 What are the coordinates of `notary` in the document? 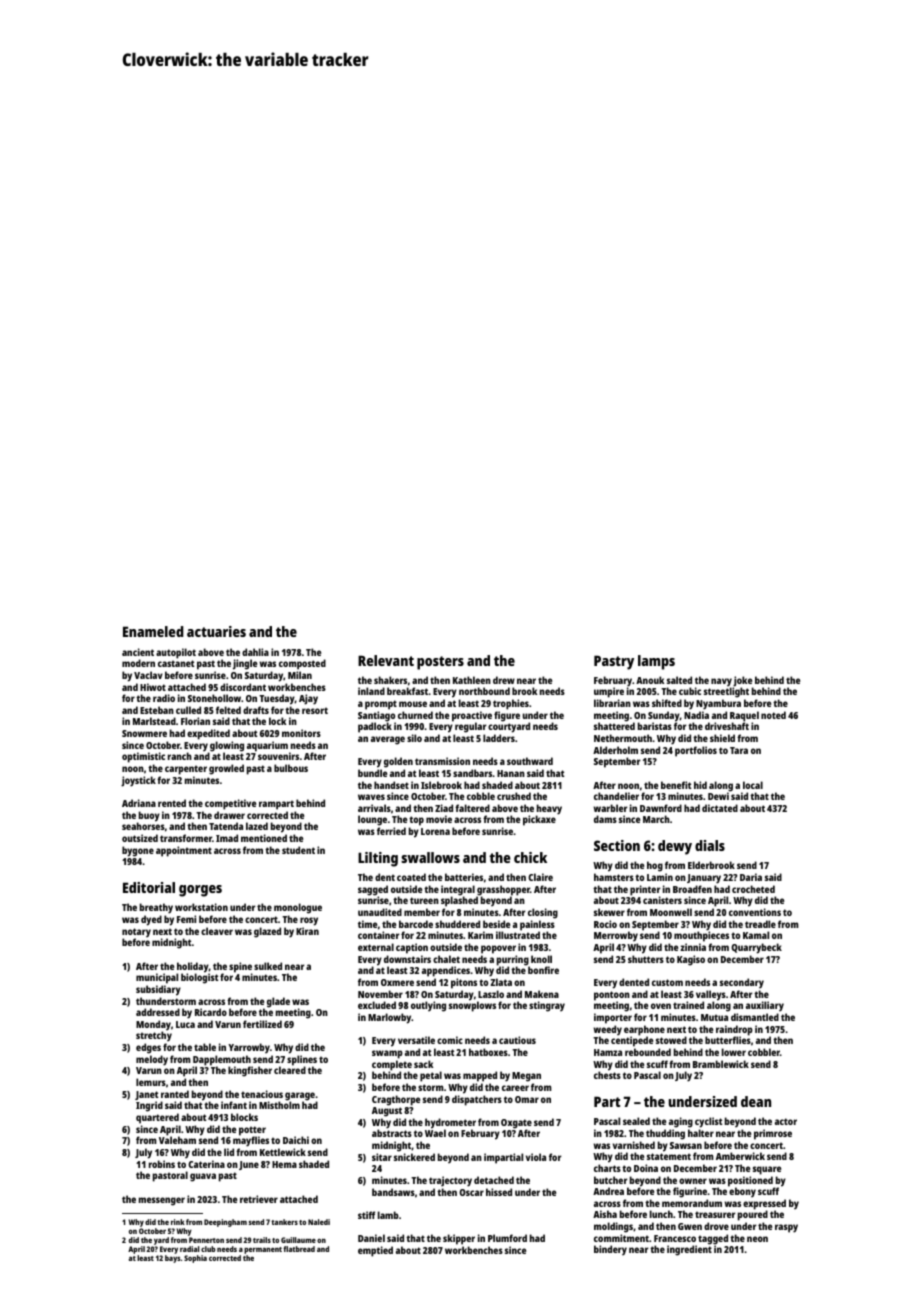 It's located at (136, 932).
